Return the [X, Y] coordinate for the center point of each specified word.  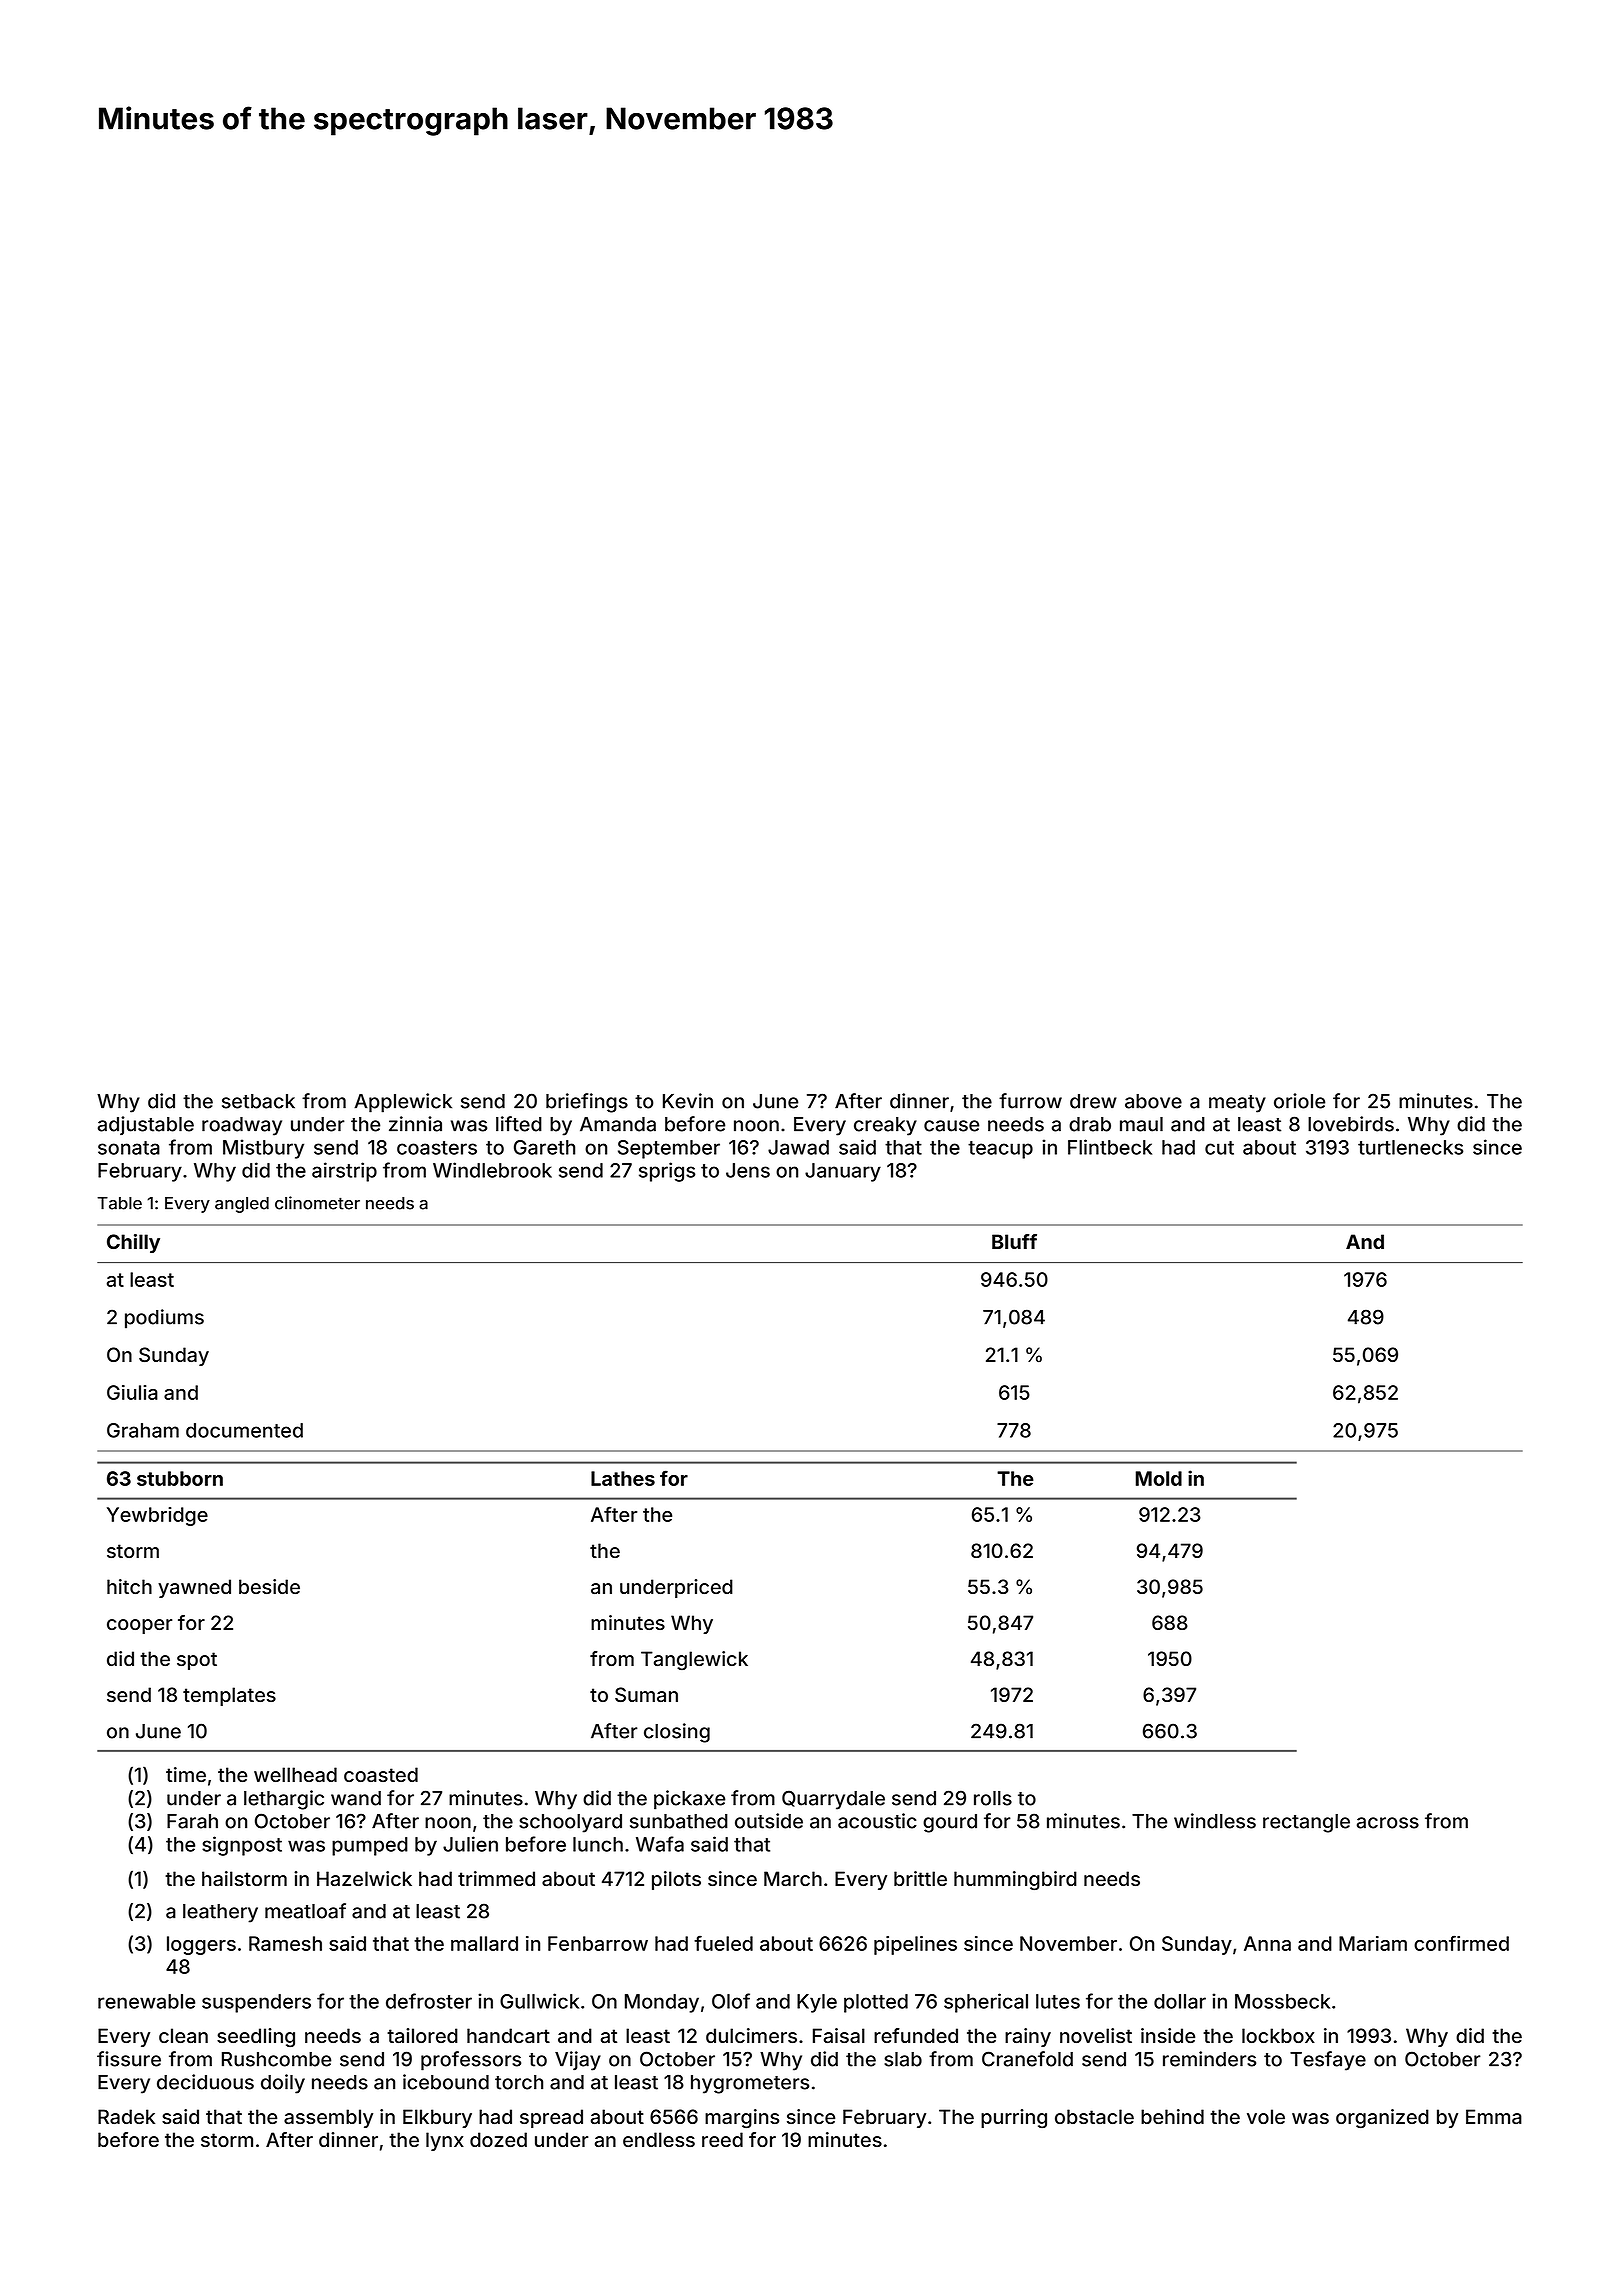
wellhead [295, 1774]
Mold [1159, 1478]
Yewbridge [157, 1516]
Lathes [623, 1478]
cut [1219, 1148]
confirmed [1461, 1943]
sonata [129, 1148]
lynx [445, 2141]
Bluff [1014, 1241]
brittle [920, 1878]
